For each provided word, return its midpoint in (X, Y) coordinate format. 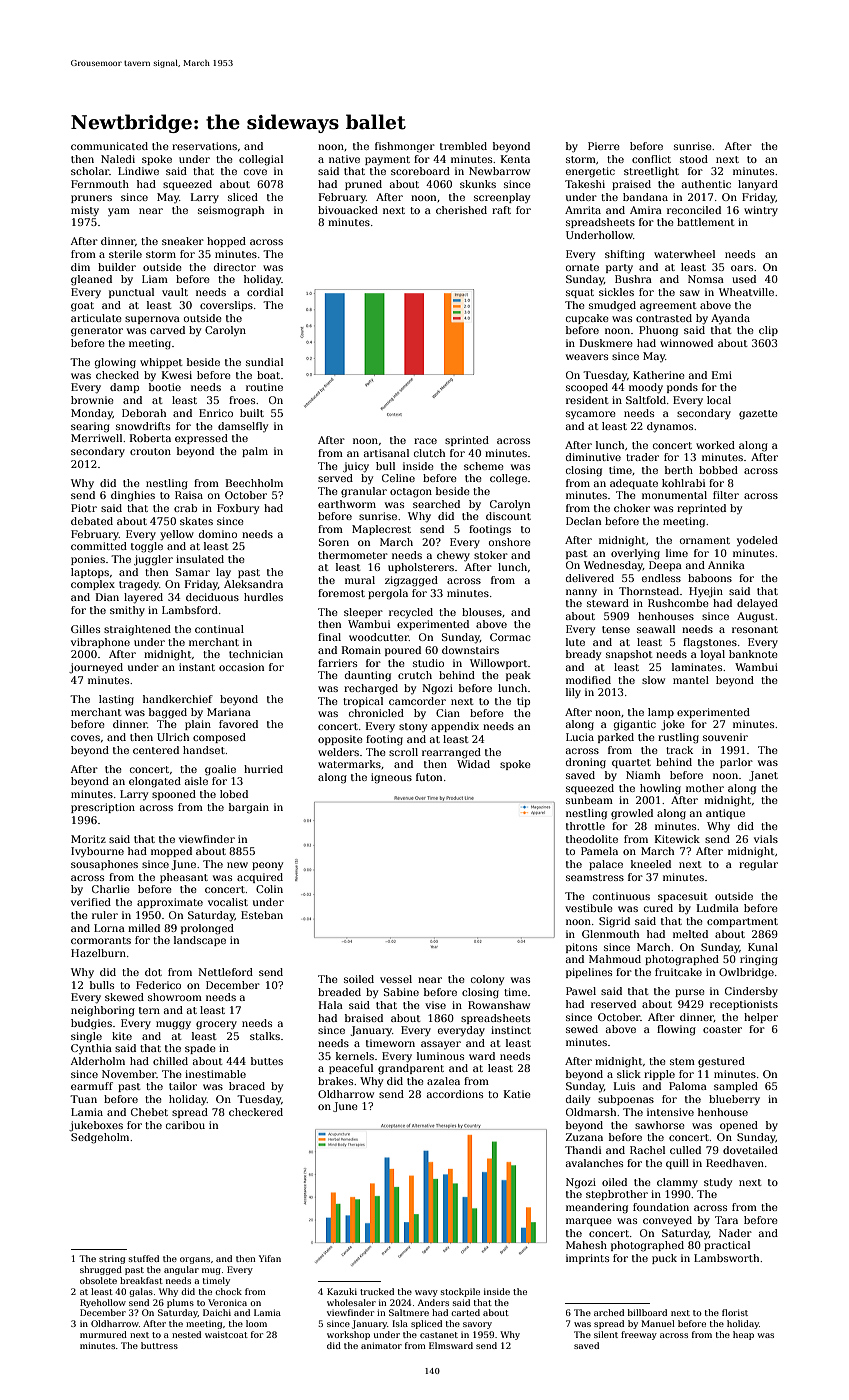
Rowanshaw (499, 1005)
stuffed (144, 1258)
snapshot (629, 655)
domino (218, 534)
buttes (267, 1061)
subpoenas (626, 1100)
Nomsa (706, 279)
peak (518, 676)
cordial (265, 292)
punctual (131, 293)
